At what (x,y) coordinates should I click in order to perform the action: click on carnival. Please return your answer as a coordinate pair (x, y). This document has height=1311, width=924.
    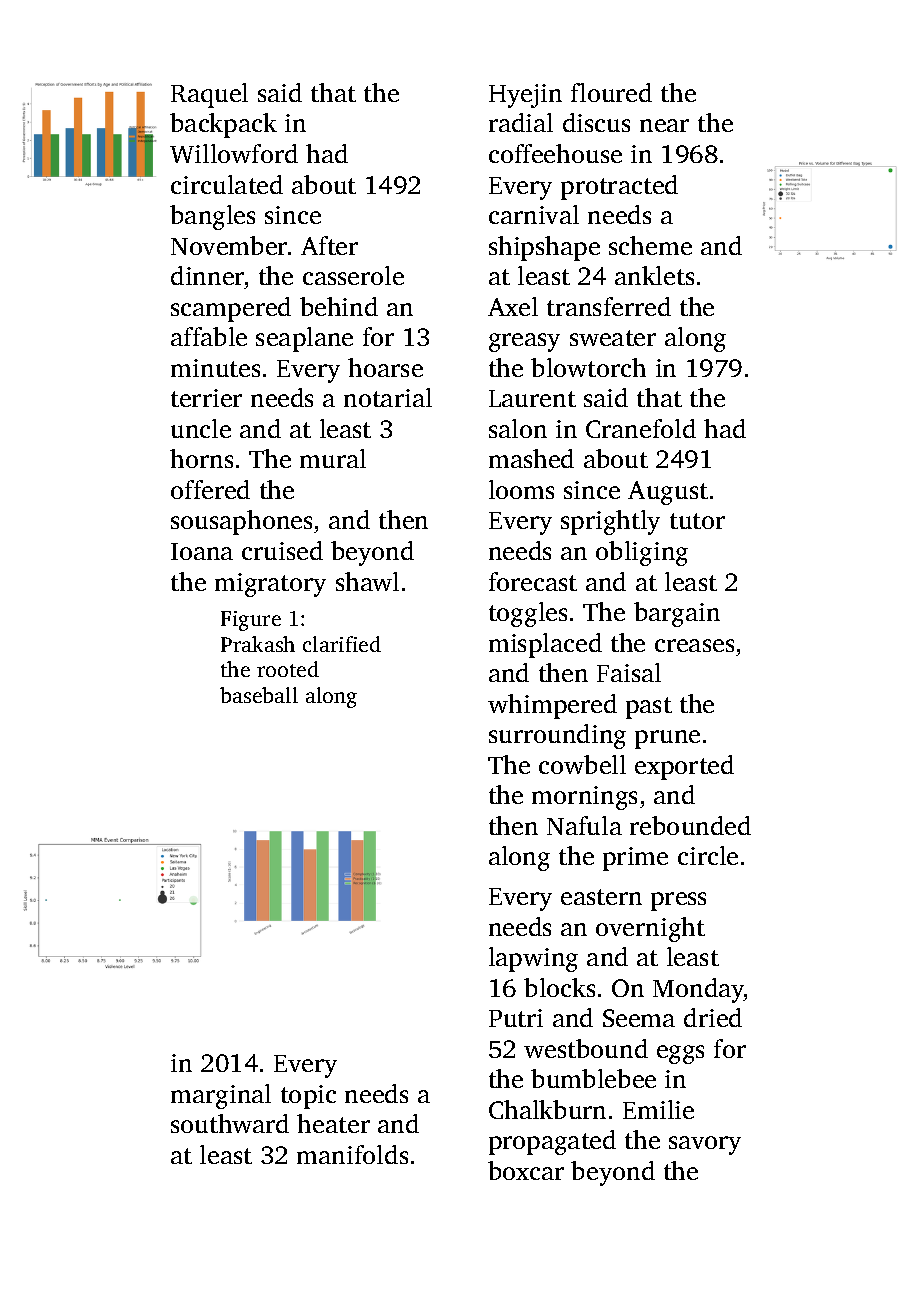
    Looking at the image, I should click on (534, 214).
